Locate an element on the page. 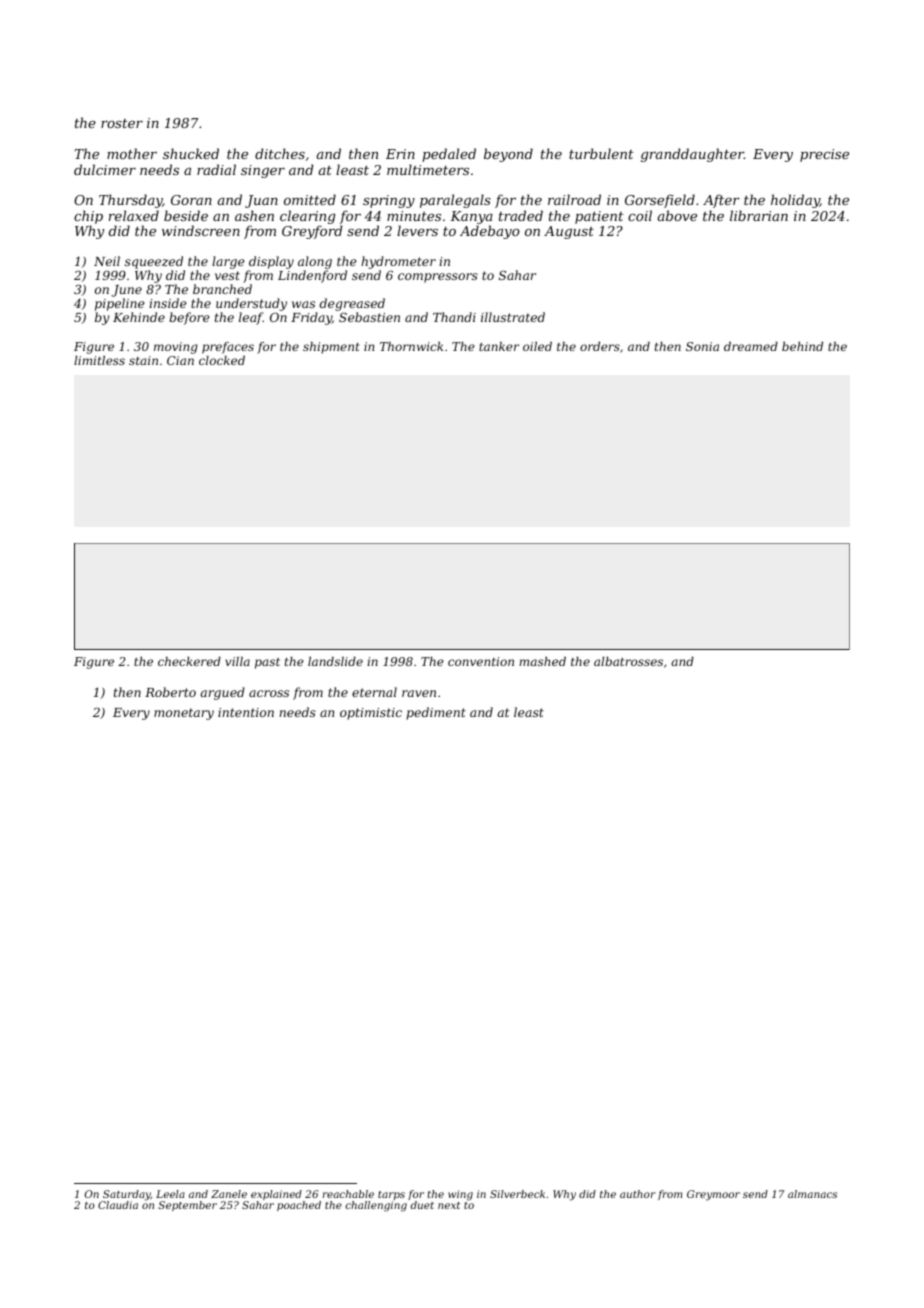  branched is located at coordinates (222, 289).
